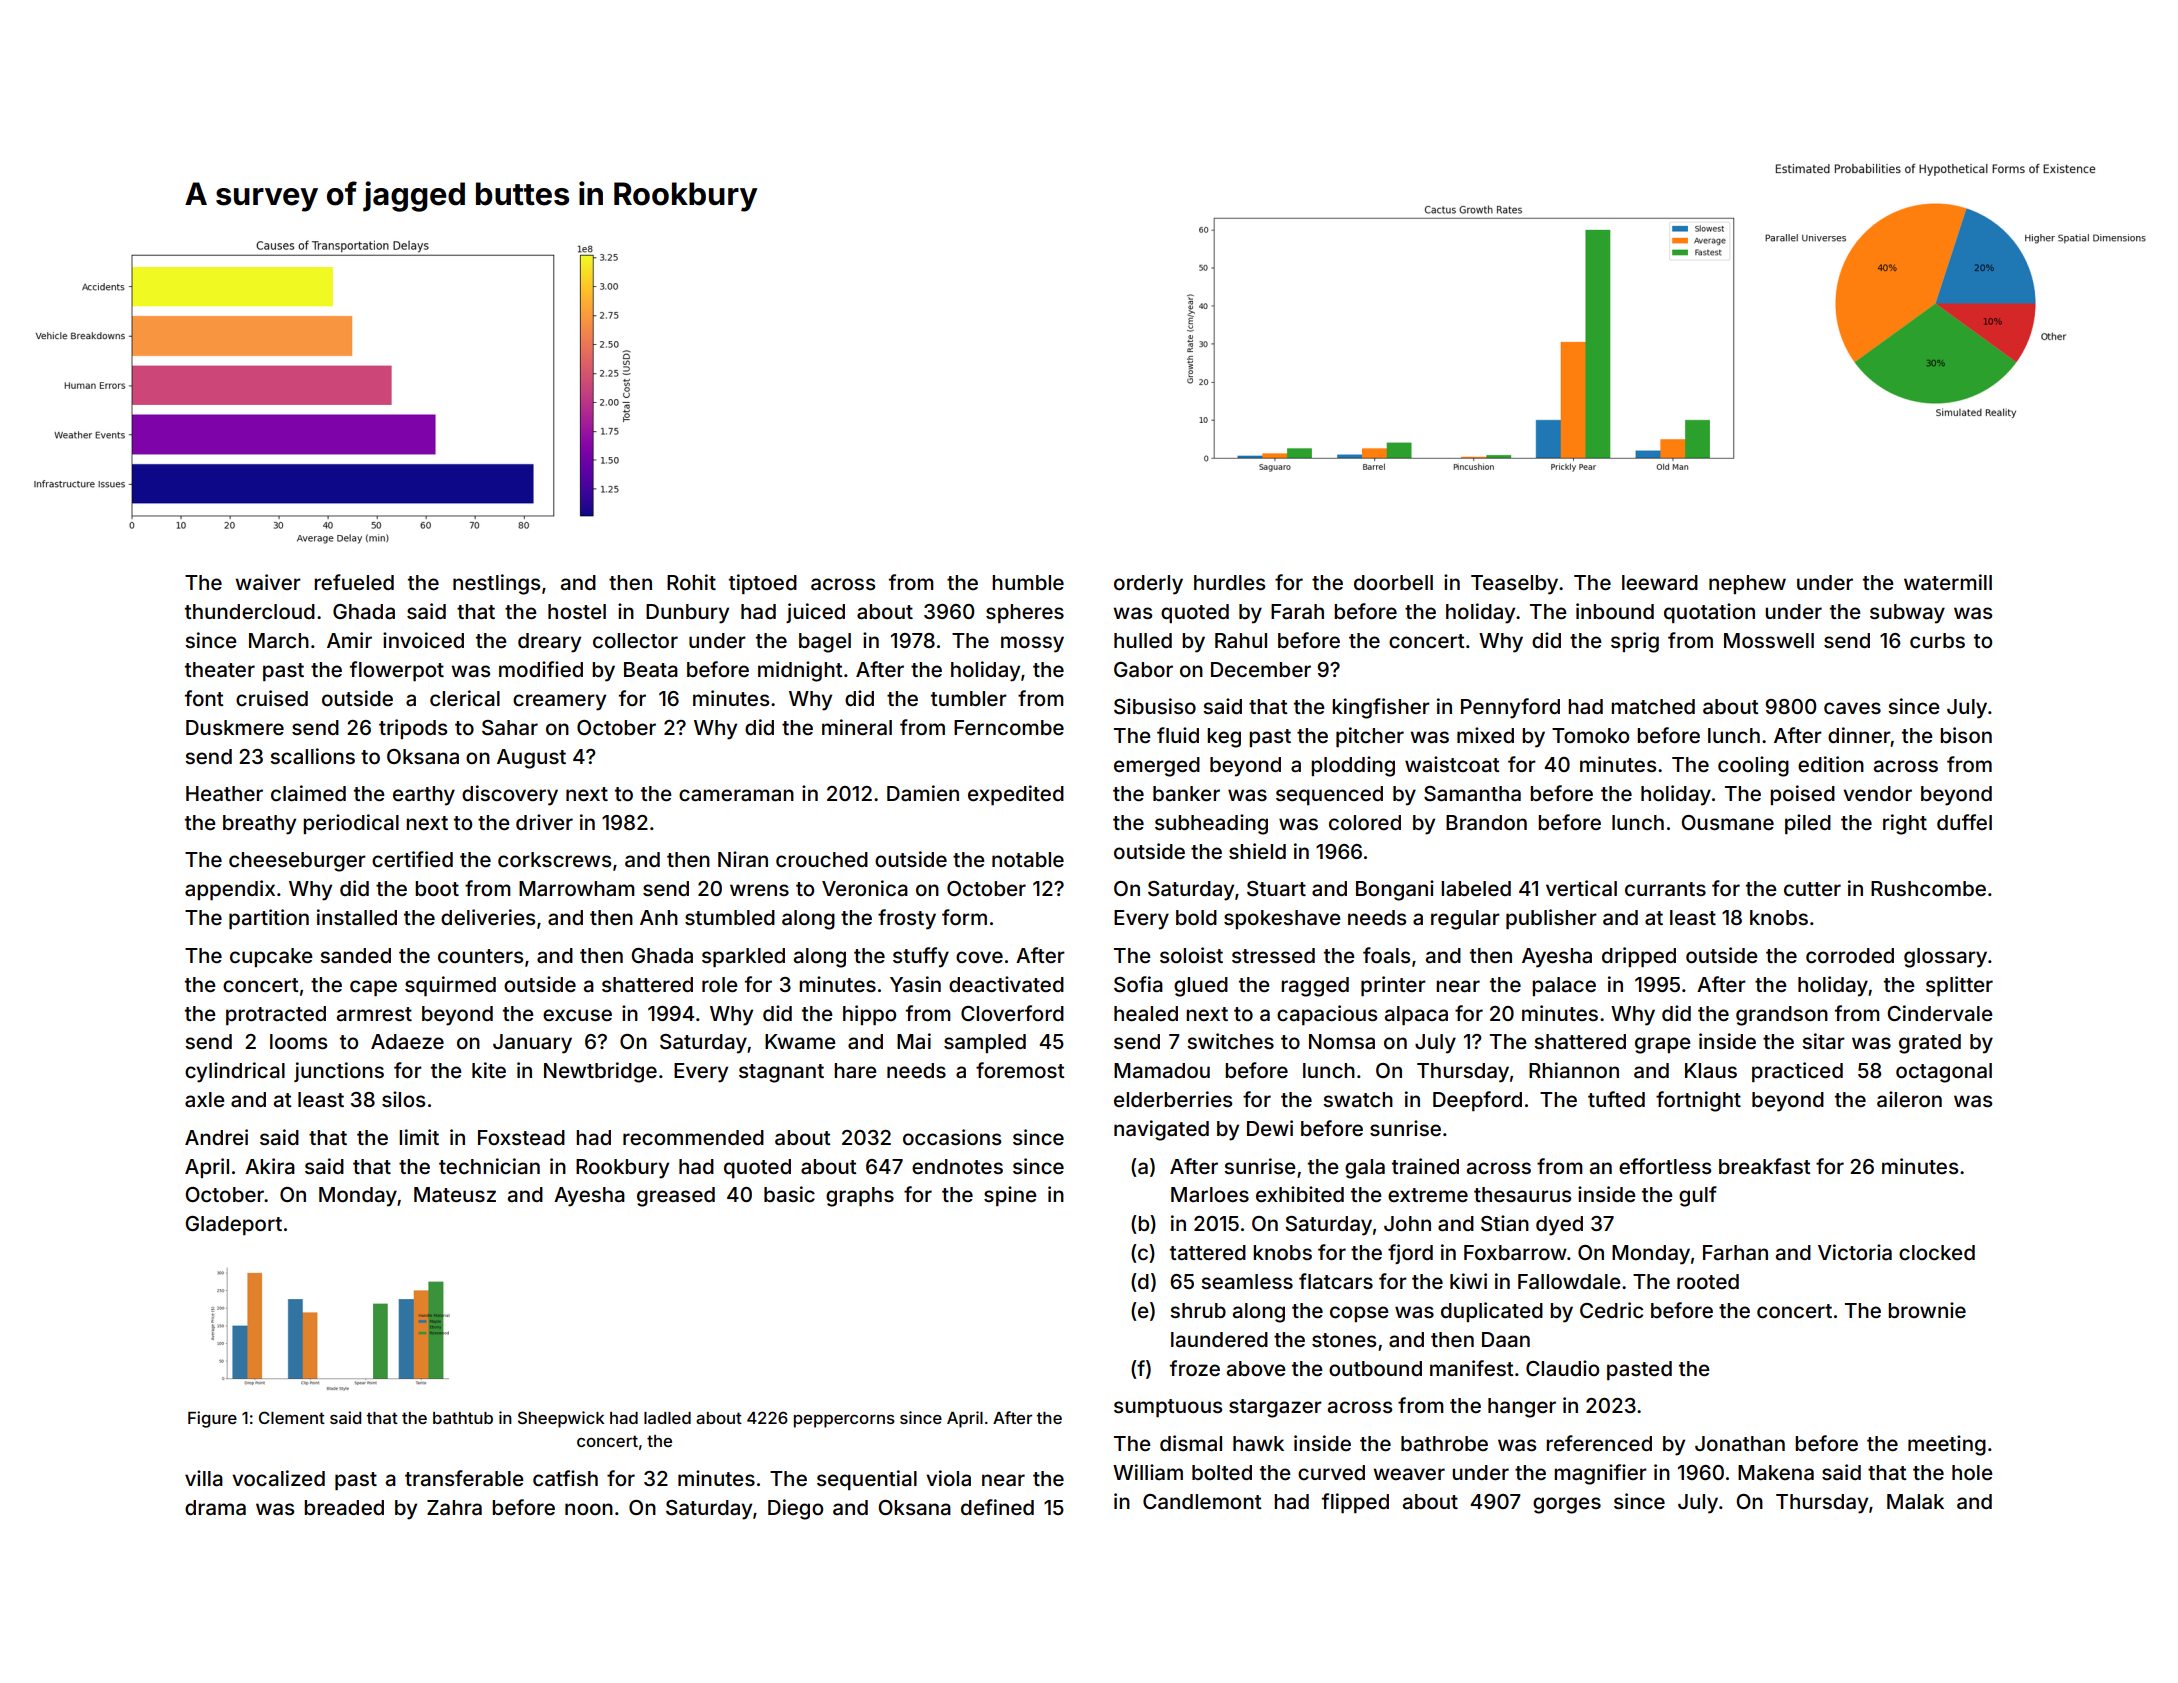 Image resolution: width=2178 pixels, height=1683 pixels. Describe the element at coordinates (233, 1225) in the screenshot. I see `Gladeport` at that location.
